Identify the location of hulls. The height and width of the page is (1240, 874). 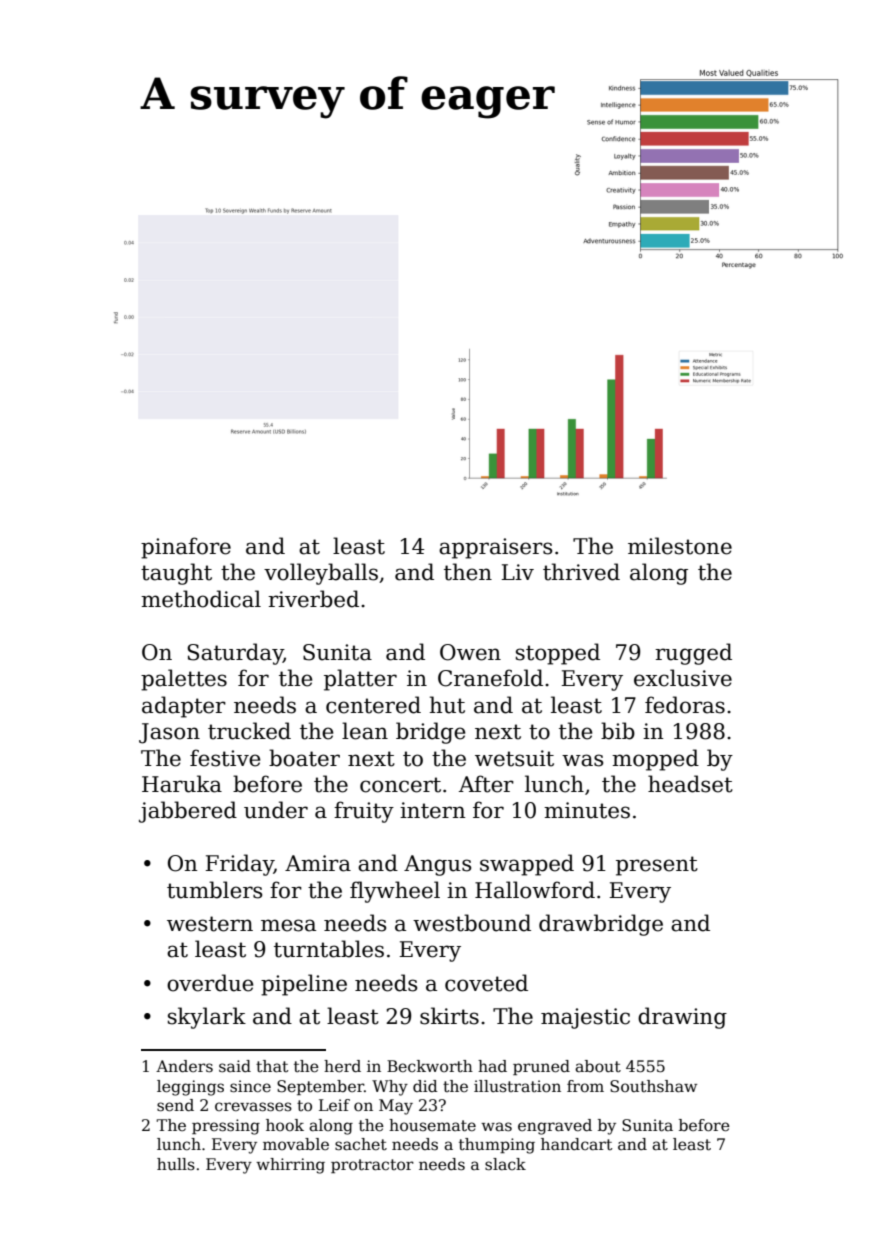
(176, 1164).
